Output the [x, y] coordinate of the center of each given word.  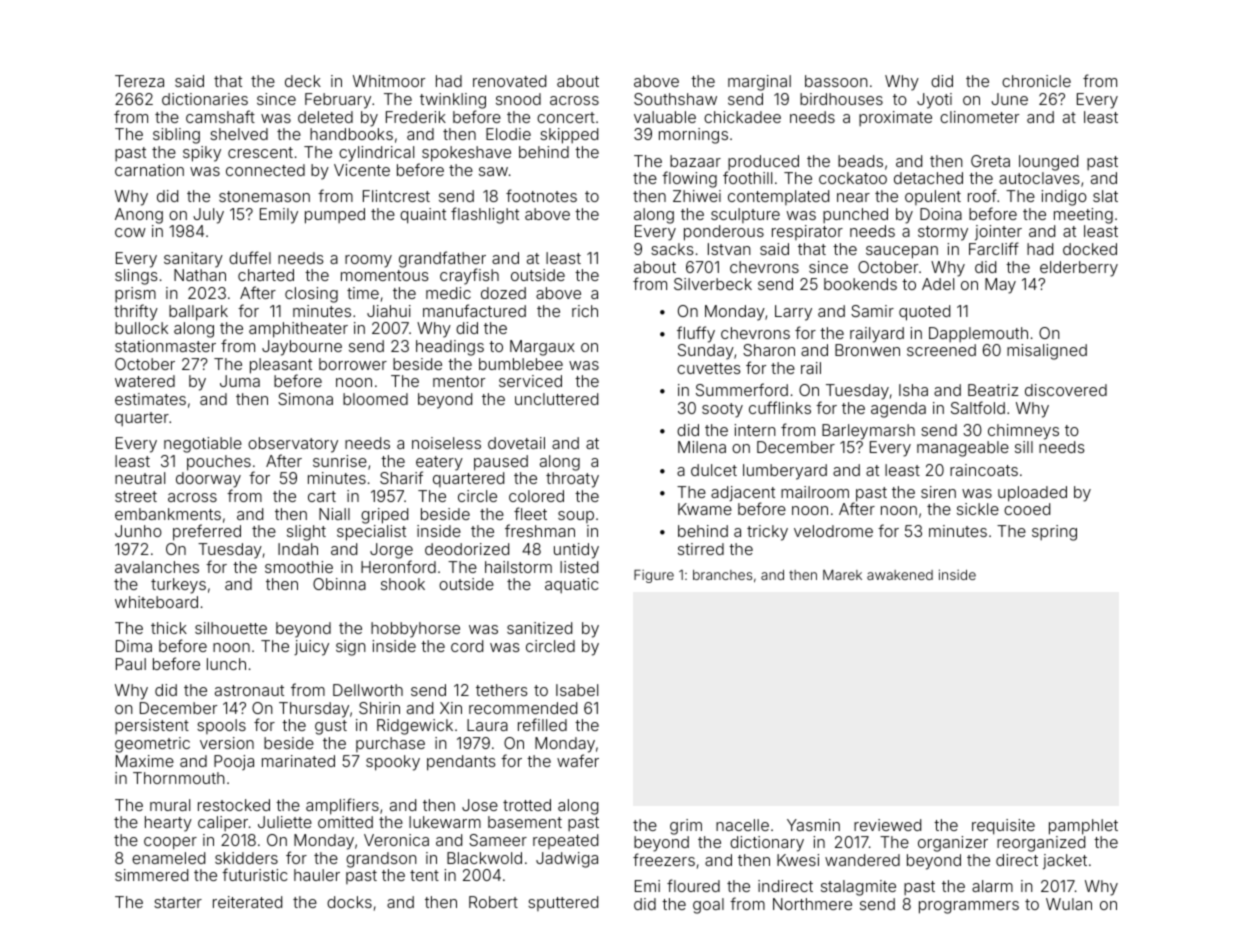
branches [722, 575]
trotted [527, 805]
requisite [1003, 827]
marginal [759, 83]
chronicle [1036, 81]
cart [322, 496]
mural [170, 805]
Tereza [139, 81]
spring [1054, 533]
